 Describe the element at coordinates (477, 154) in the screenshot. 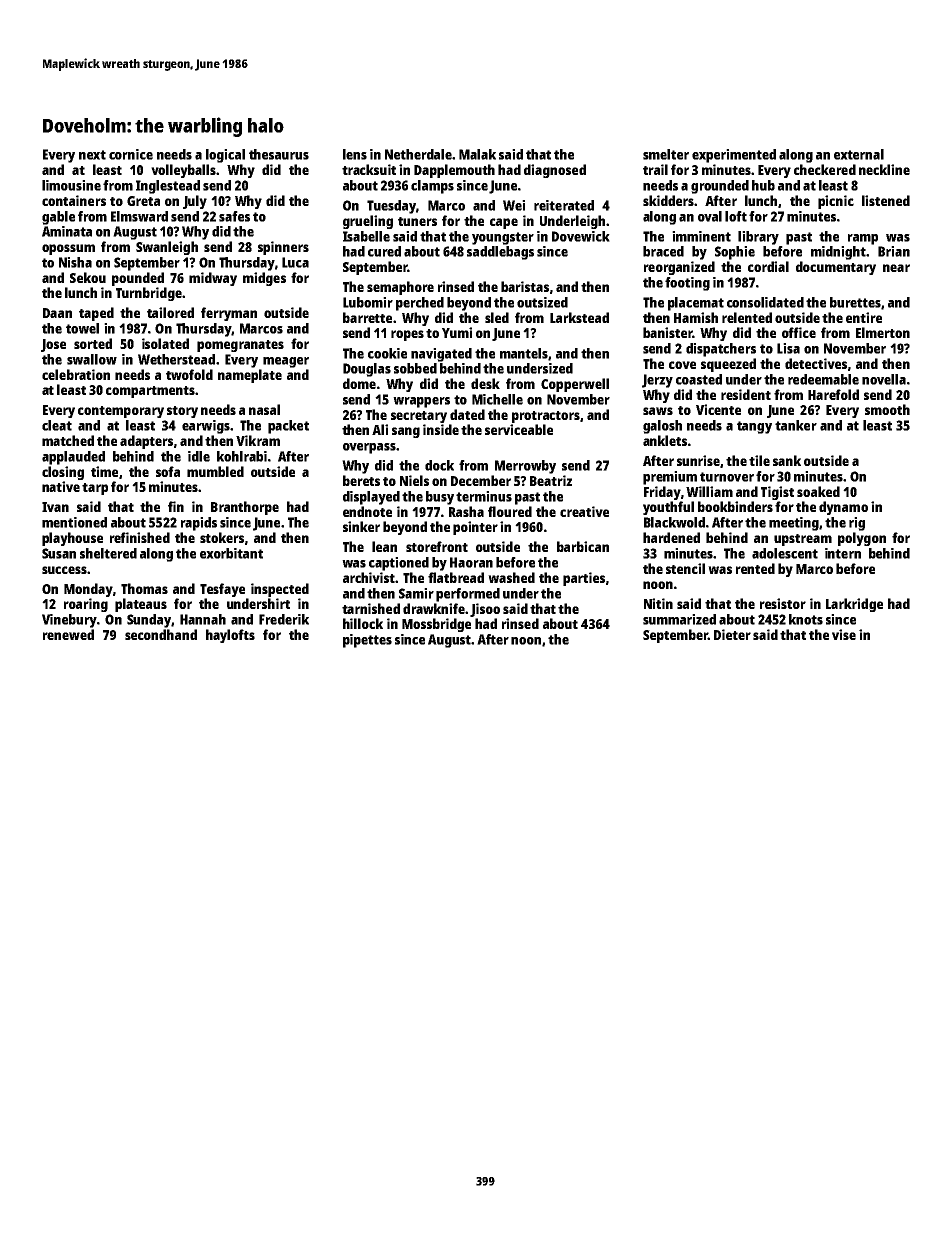

I see `Malak` at that location.
